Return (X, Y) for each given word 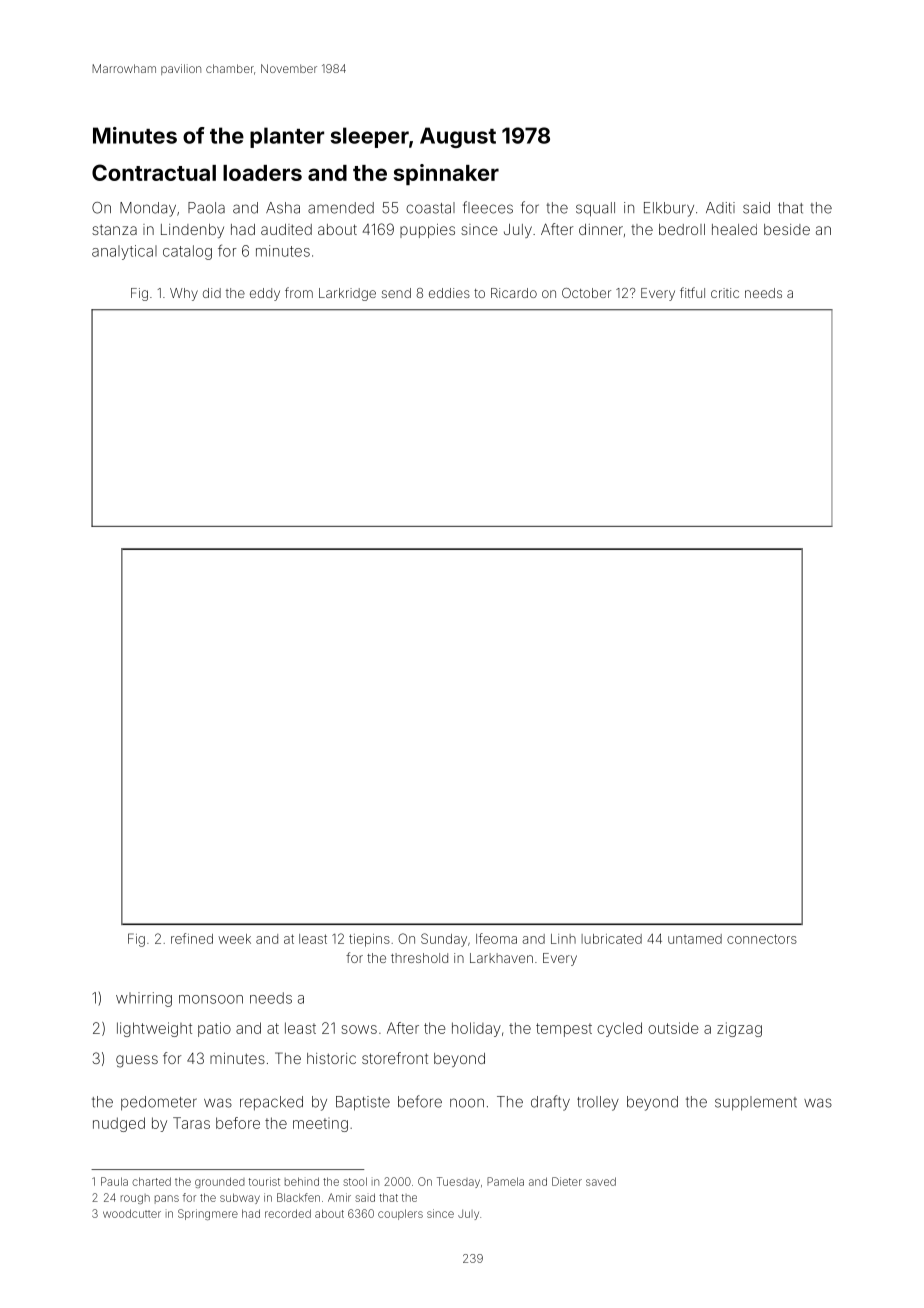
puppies (427, 231)
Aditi (720, 208)
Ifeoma (496, 938)
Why (184, 294)
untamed (695, 939)
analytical (124, 252)
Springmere (208, 1214)
